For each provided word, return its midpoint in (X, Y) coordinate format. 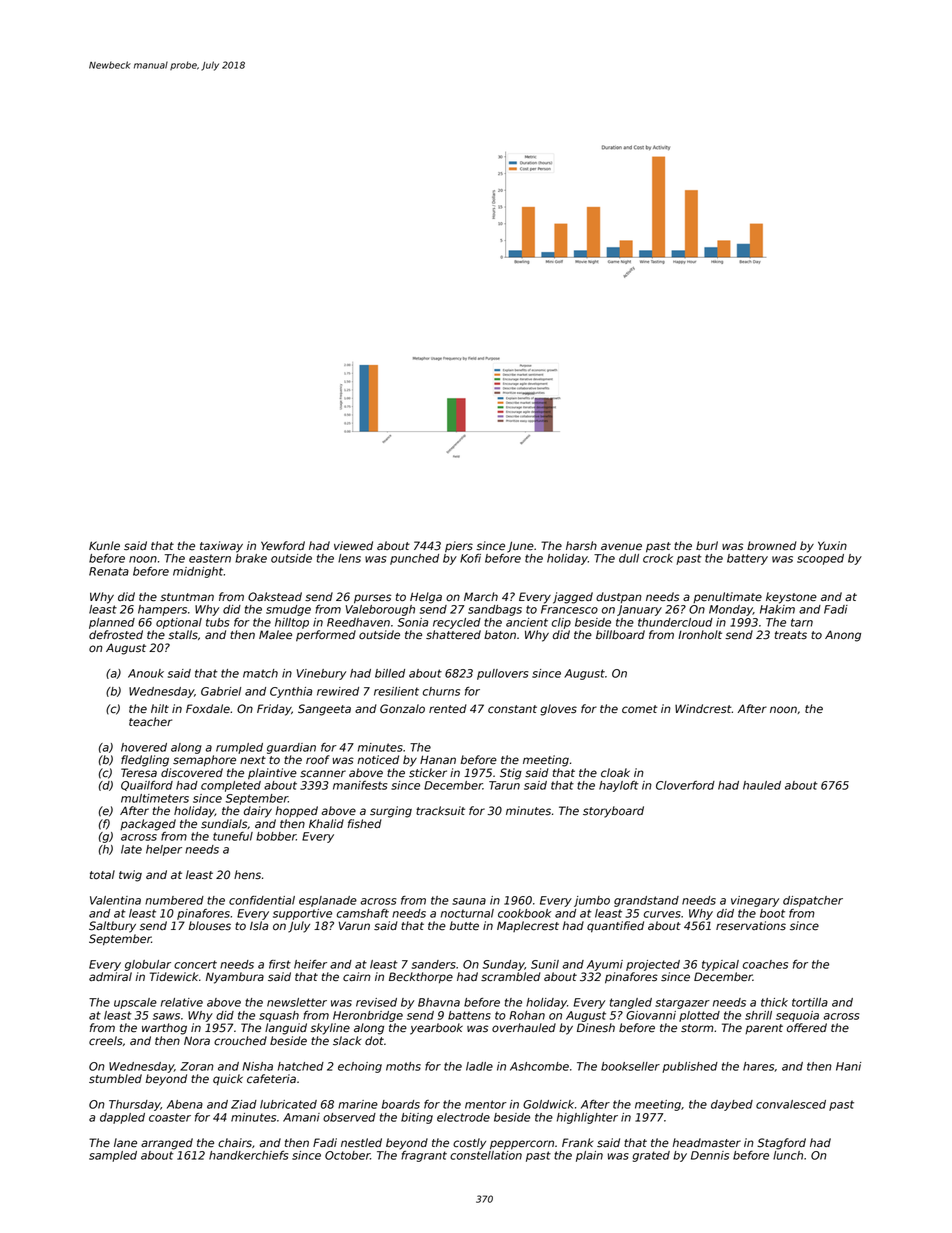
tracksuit (440, 811)
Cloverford (685, 785)
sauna (469, 901)
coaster (170, 1117)
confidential (262, 900)
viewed (353, 546)
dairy (258, 812)
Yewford (283, 546)
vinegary (755, 901)
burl (707, 545)
